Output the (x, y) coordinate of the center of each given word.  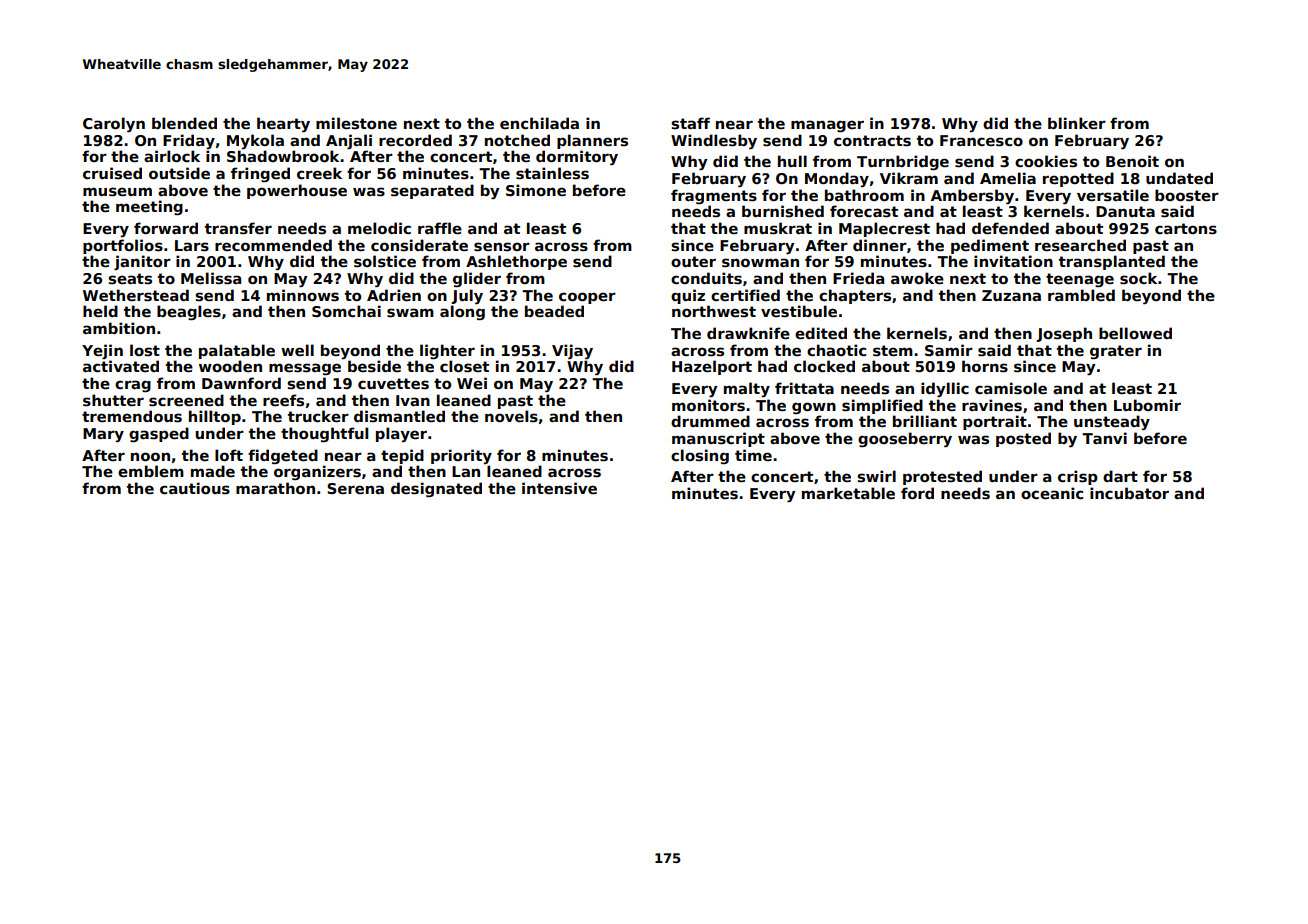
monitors (708, 405)
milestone (356, 123)
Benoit (1132, 161)
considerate (419, 245)
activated (121, 366)
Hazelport (712, 367)
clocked (824, 366)
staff (690, 123)
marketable (848, 493)
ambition (119, 328)
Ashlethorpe (516, 262)
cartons (1186, 229)
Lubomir (1147, 405)
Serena (355, 488)
